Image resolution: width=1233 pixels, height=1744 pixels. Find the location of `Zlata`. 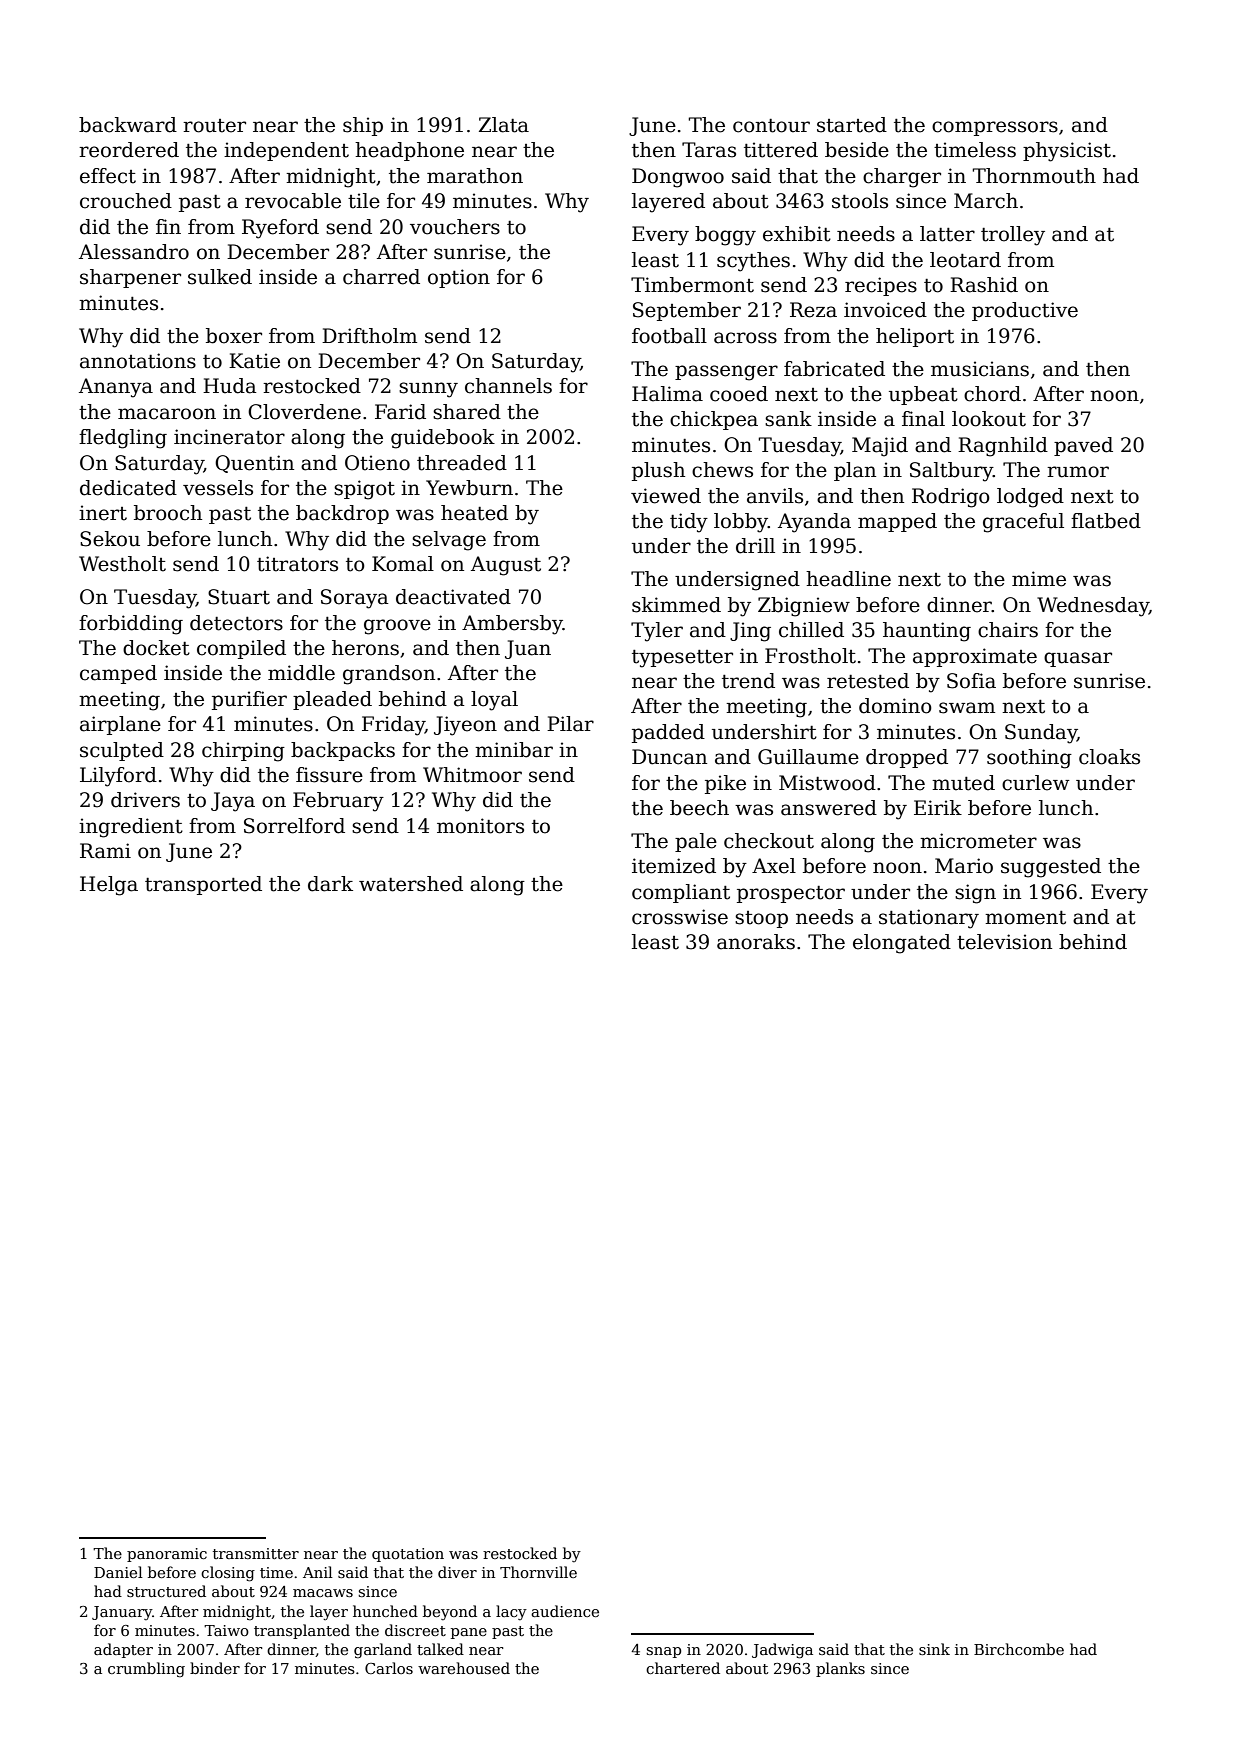

Zlata is located at coordinates (504, 125).
